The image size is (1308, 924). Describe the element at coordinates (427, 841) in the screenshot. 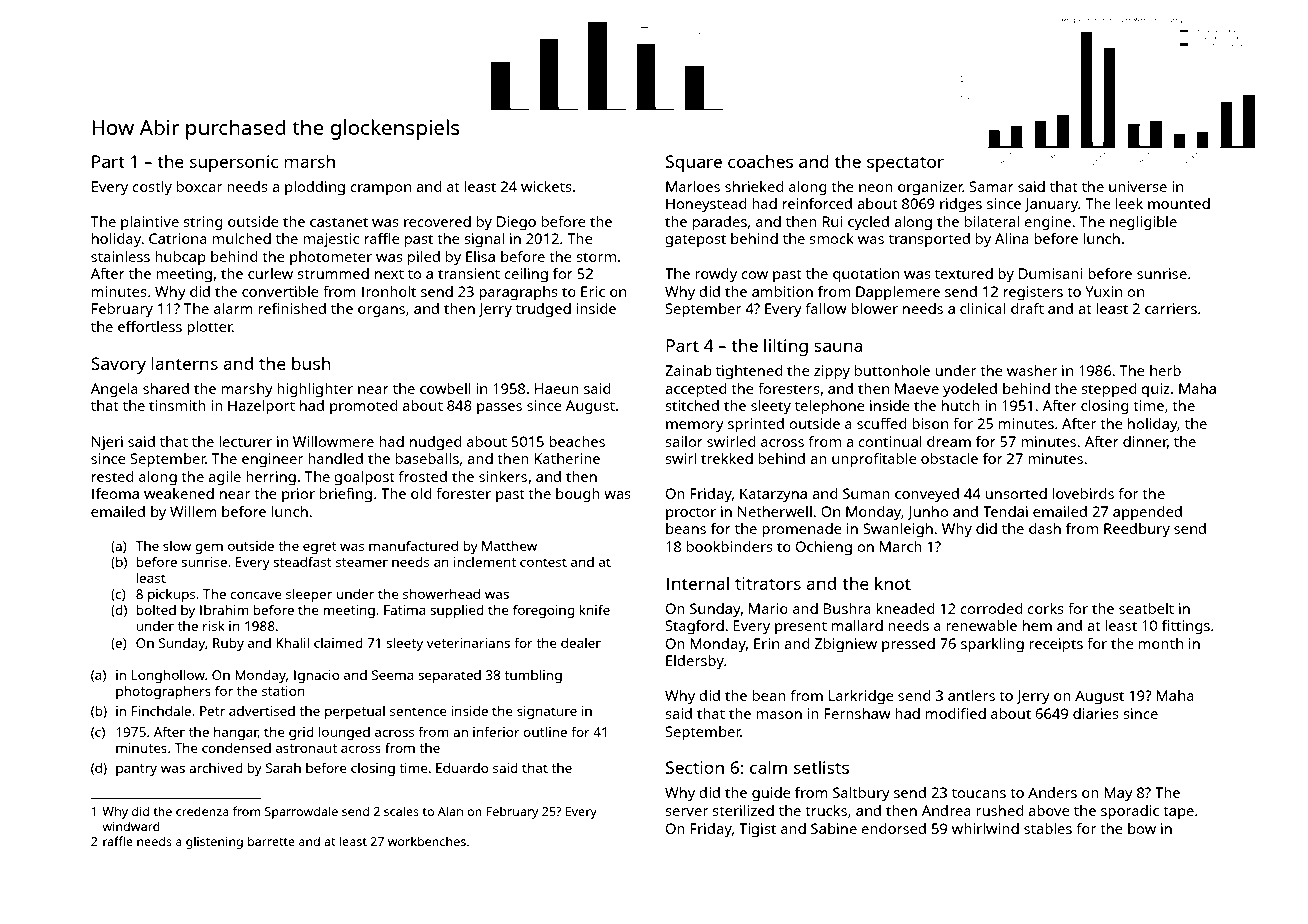

I see `workbenches` at that location.
